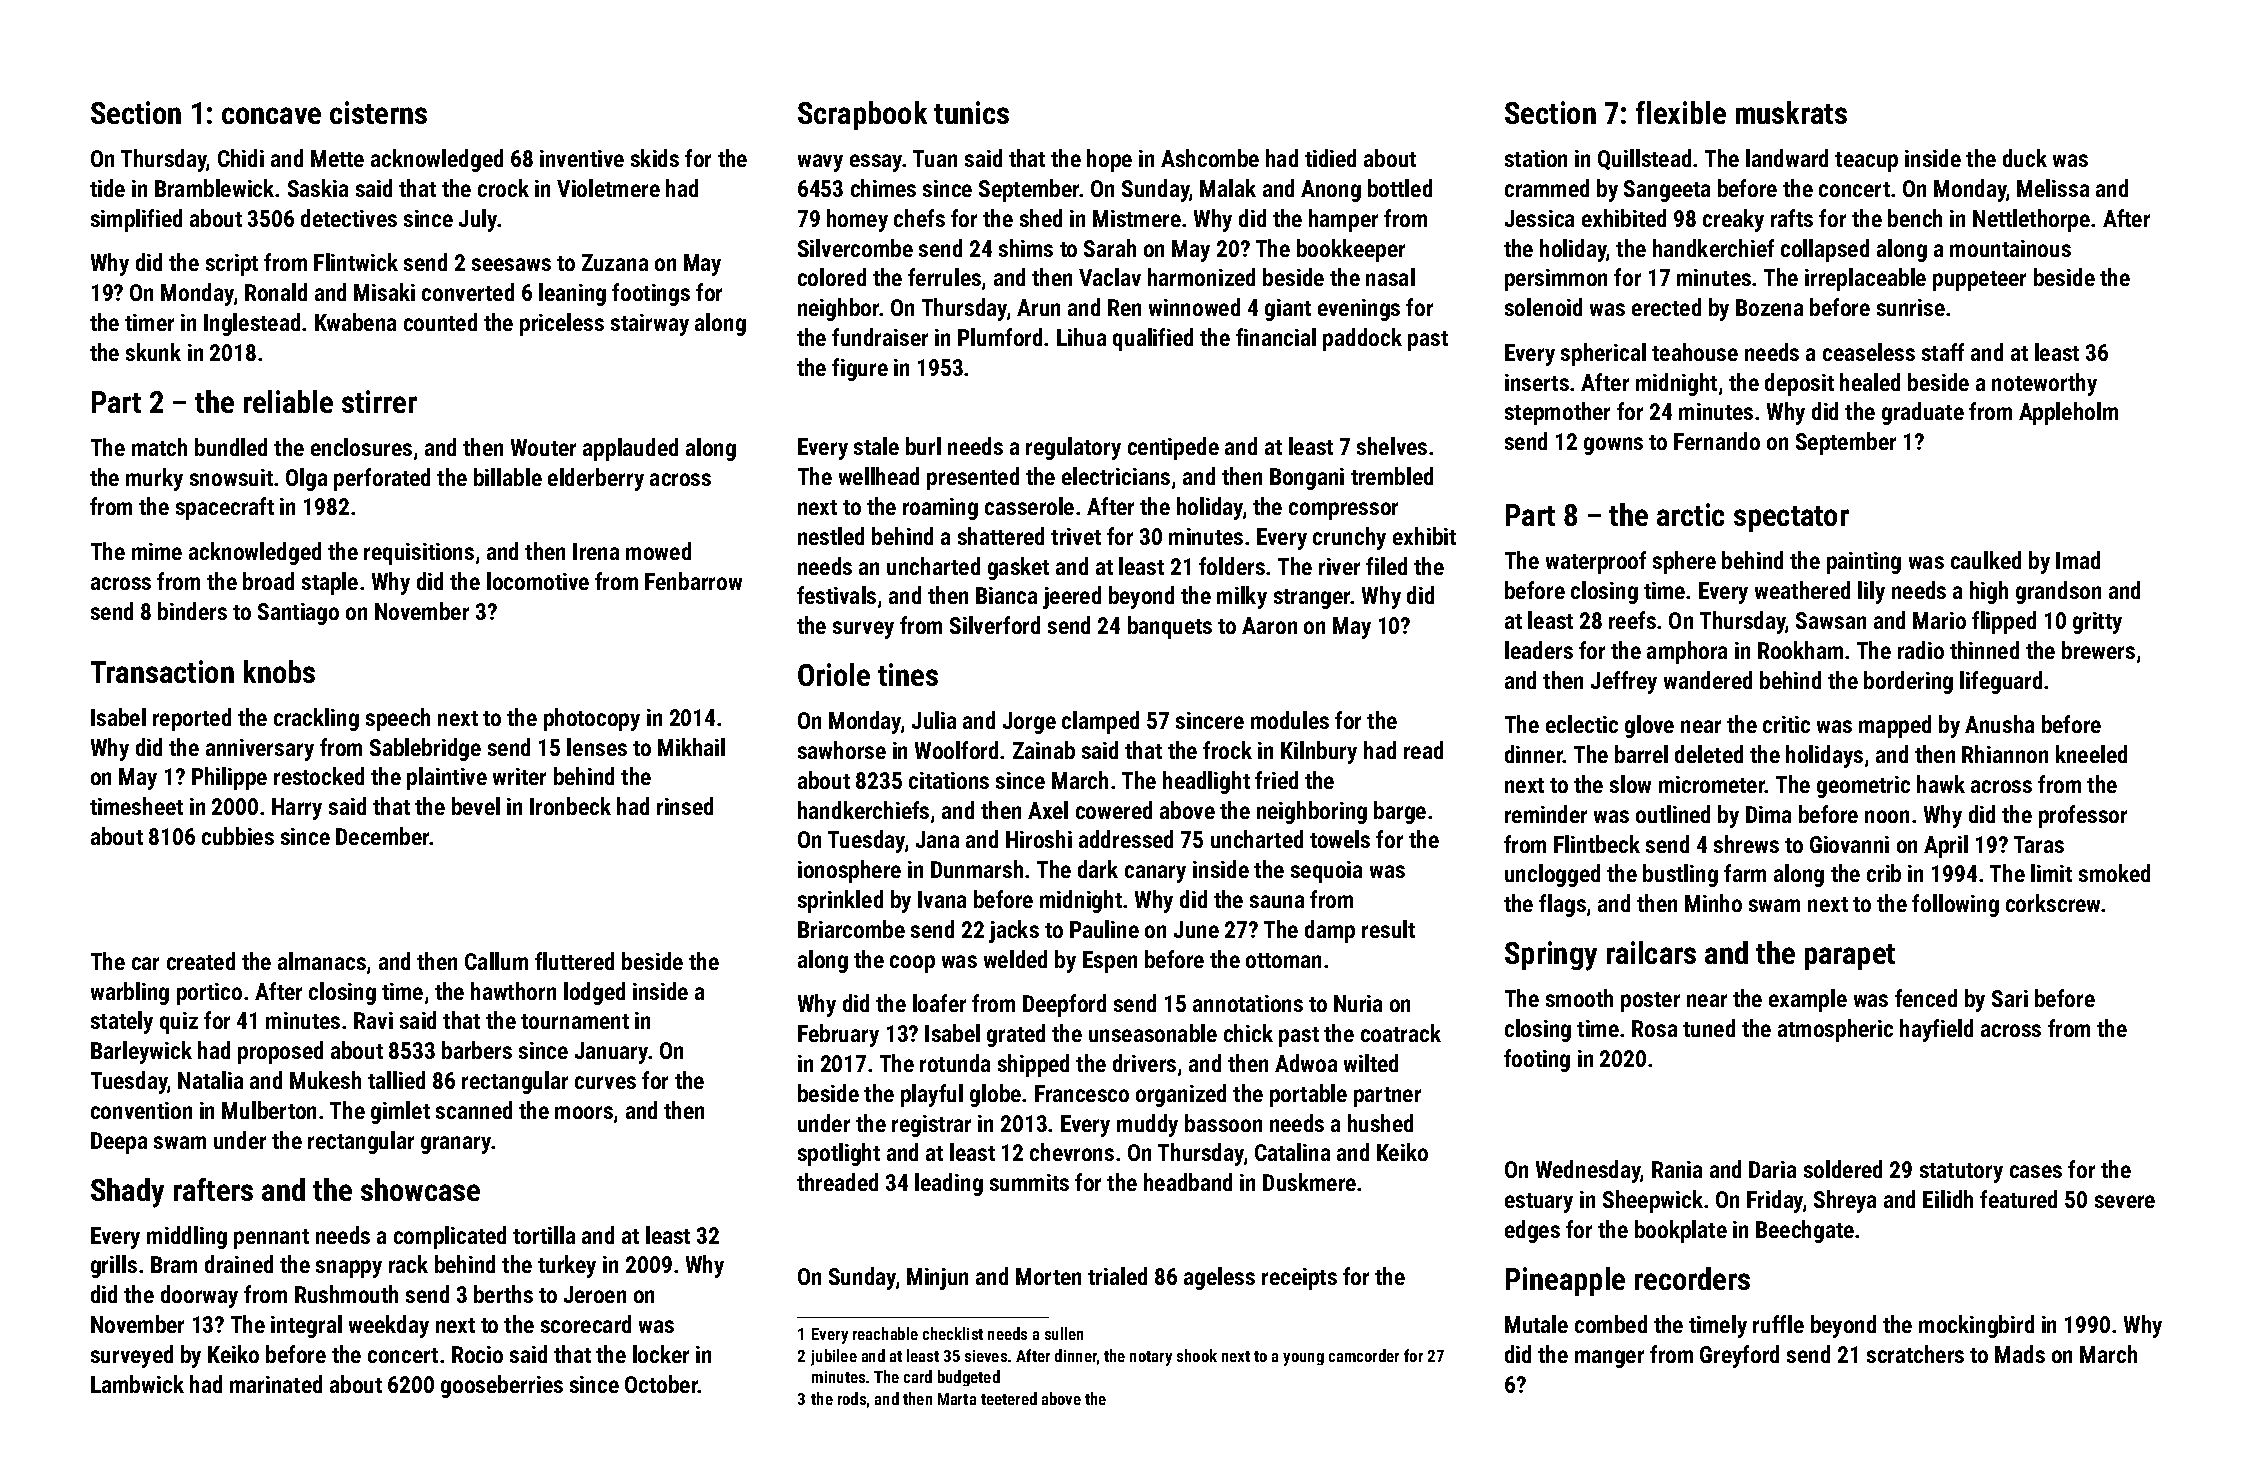 The width and height of the image is (2254, 1458). Describe the element at coordinates (1677, 1169) in the image. I see `Rania` at that location.
